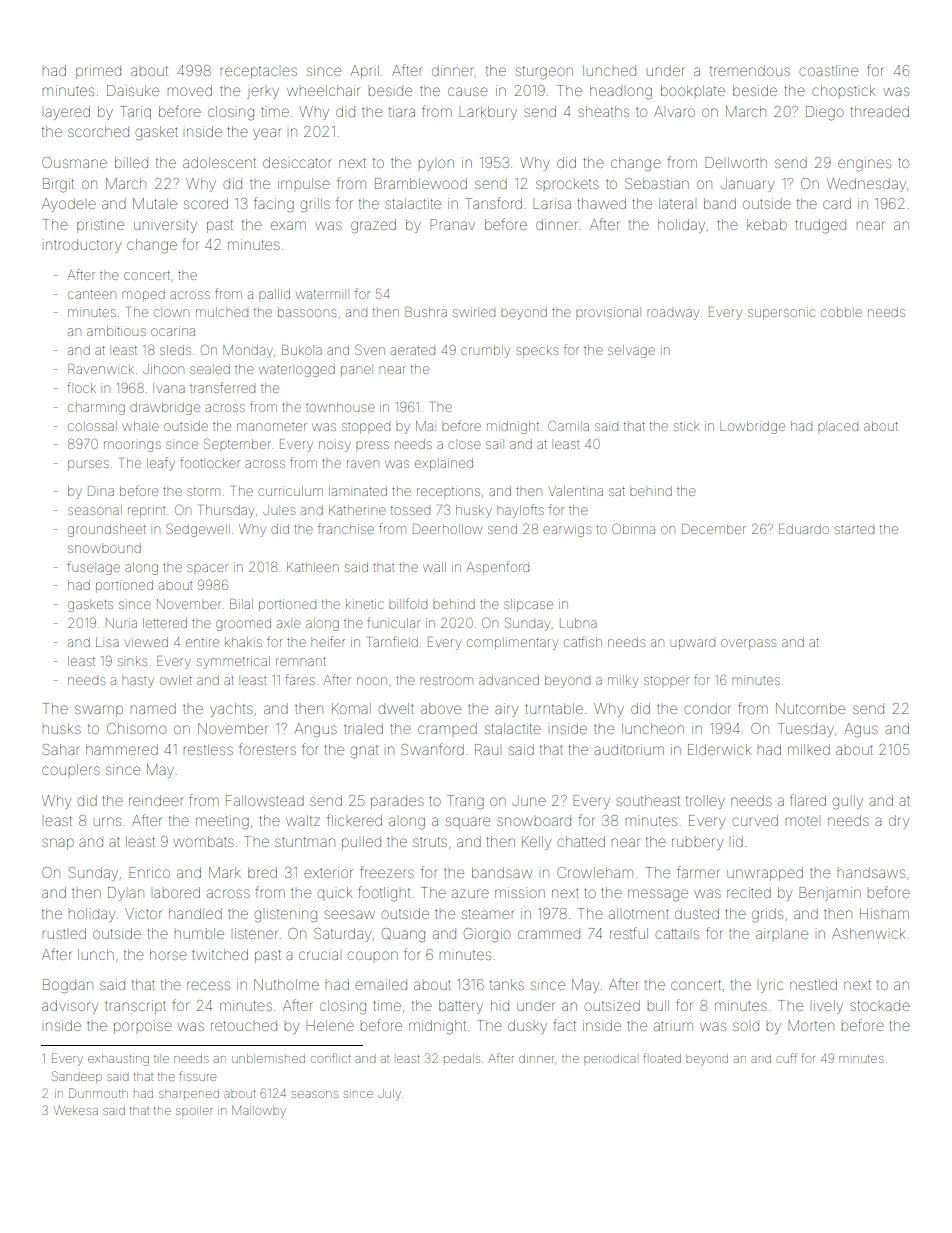  I want to click on named, so click(153, 708).
